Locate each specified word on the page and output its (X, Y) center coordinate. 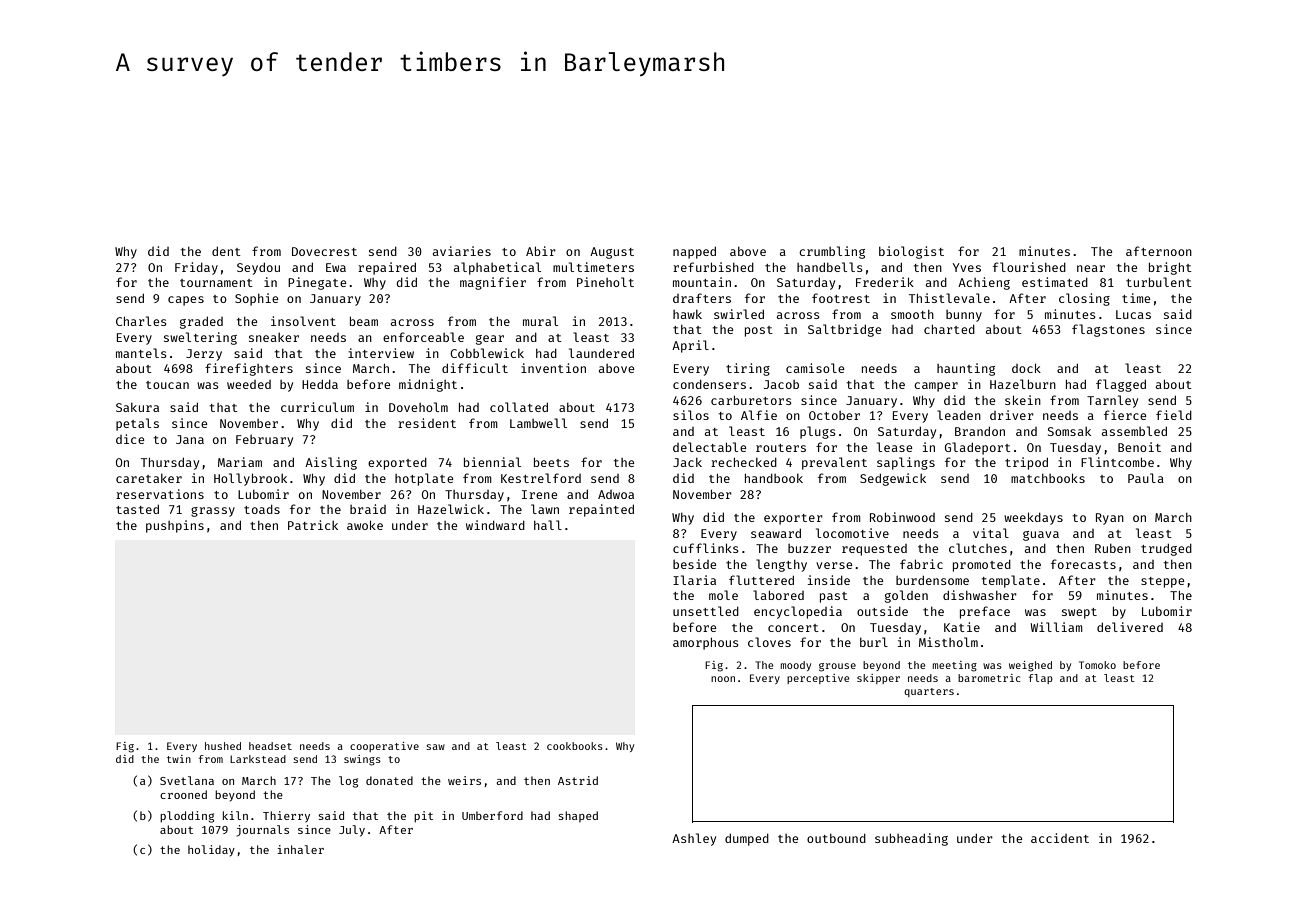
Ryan (1110, 519)
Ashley (694, 839)
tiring (748, 369)
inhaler (300, 849)
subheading (911, 839)
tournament (216, 283)
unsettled (706, 611)
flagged (1121, 385)
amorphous (706, 644)
